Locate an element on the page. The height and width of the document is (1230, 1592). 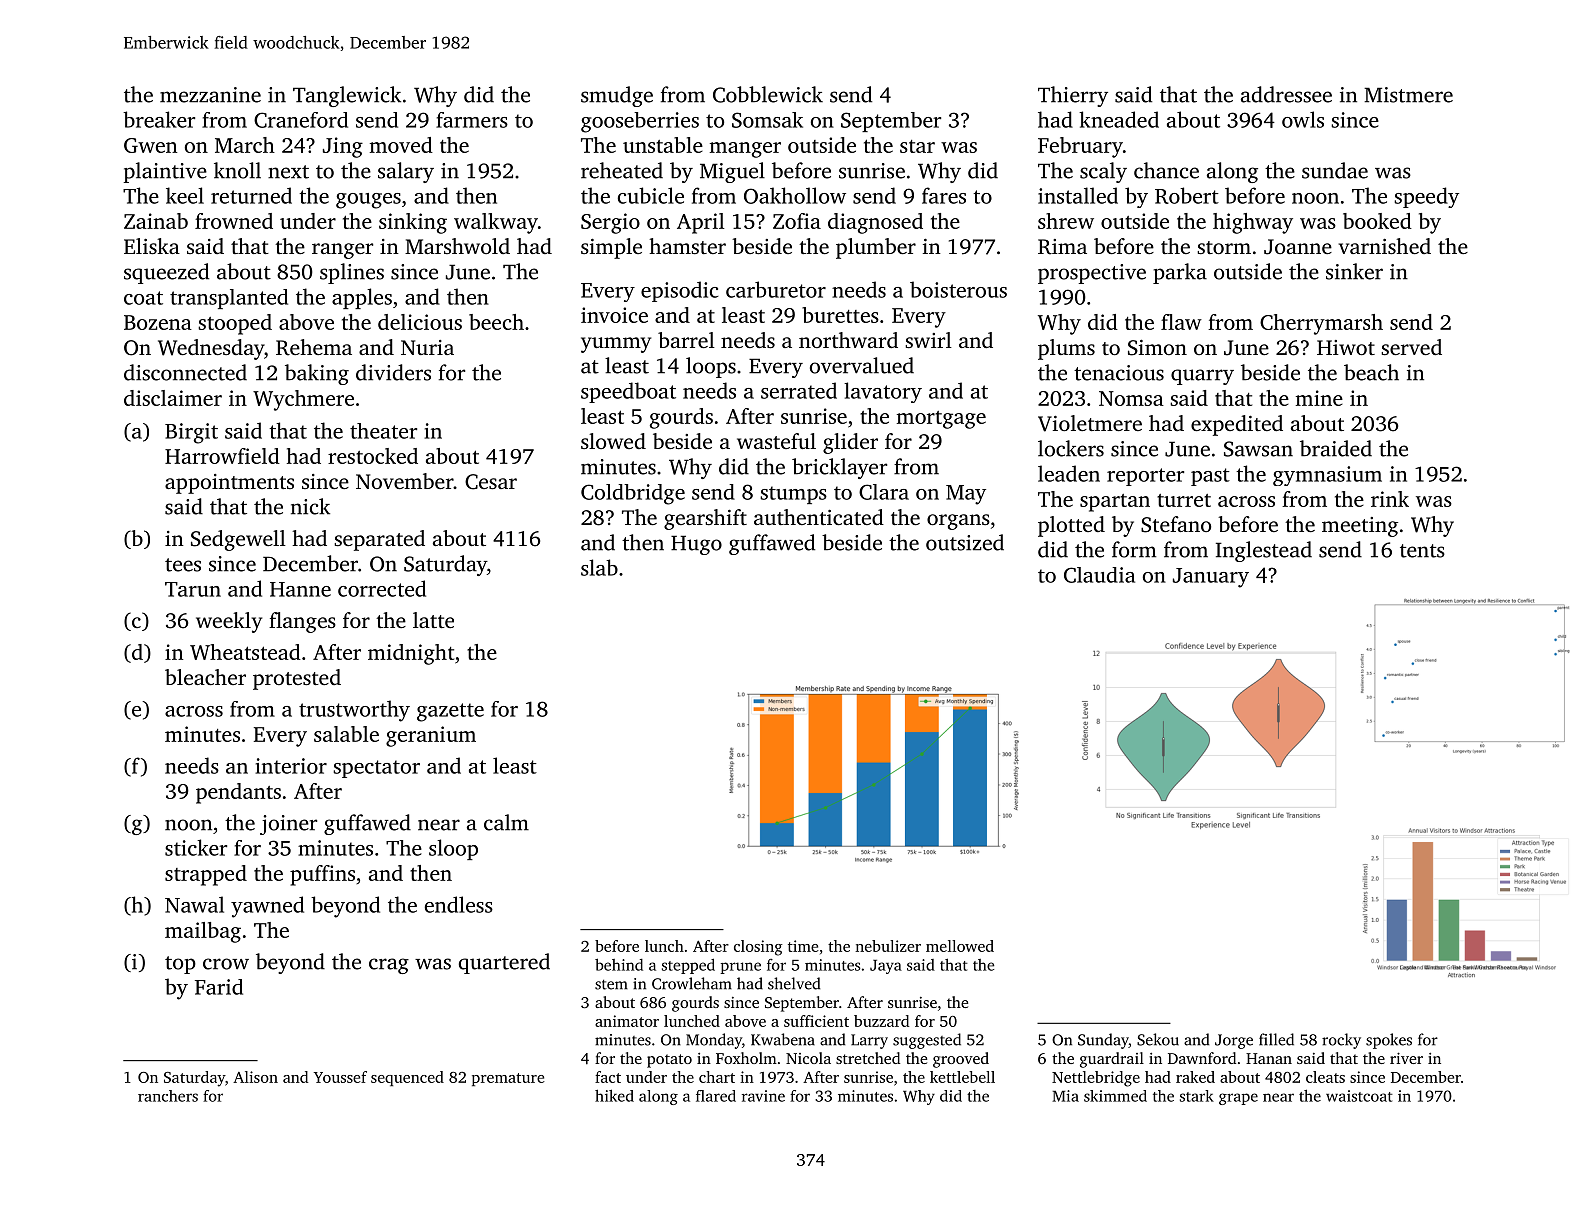
Claudia is located at coordinates (1099, 575).
